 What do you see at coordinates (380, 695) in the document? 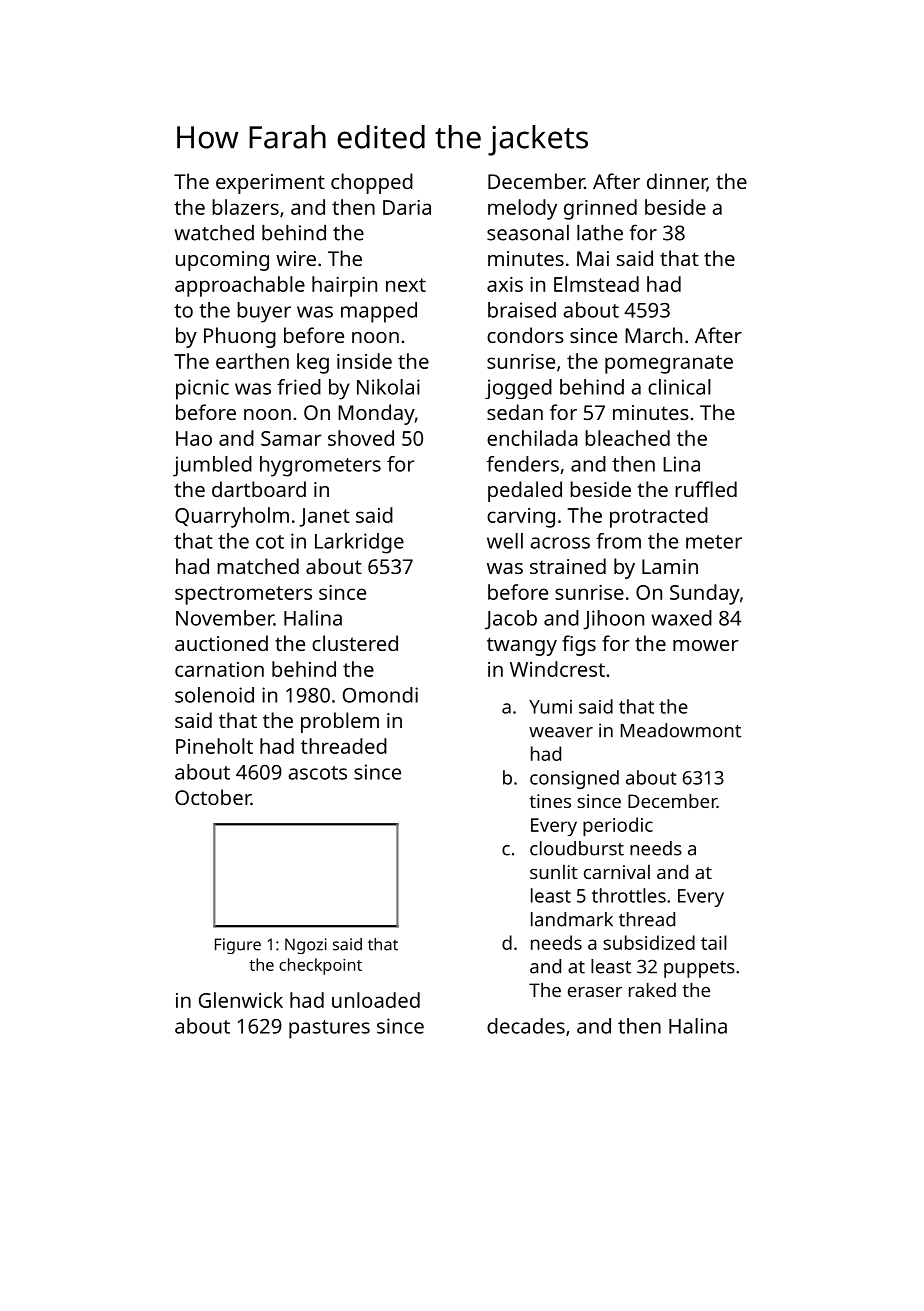
I see `Omondi` at bounding box center [380, 695].
